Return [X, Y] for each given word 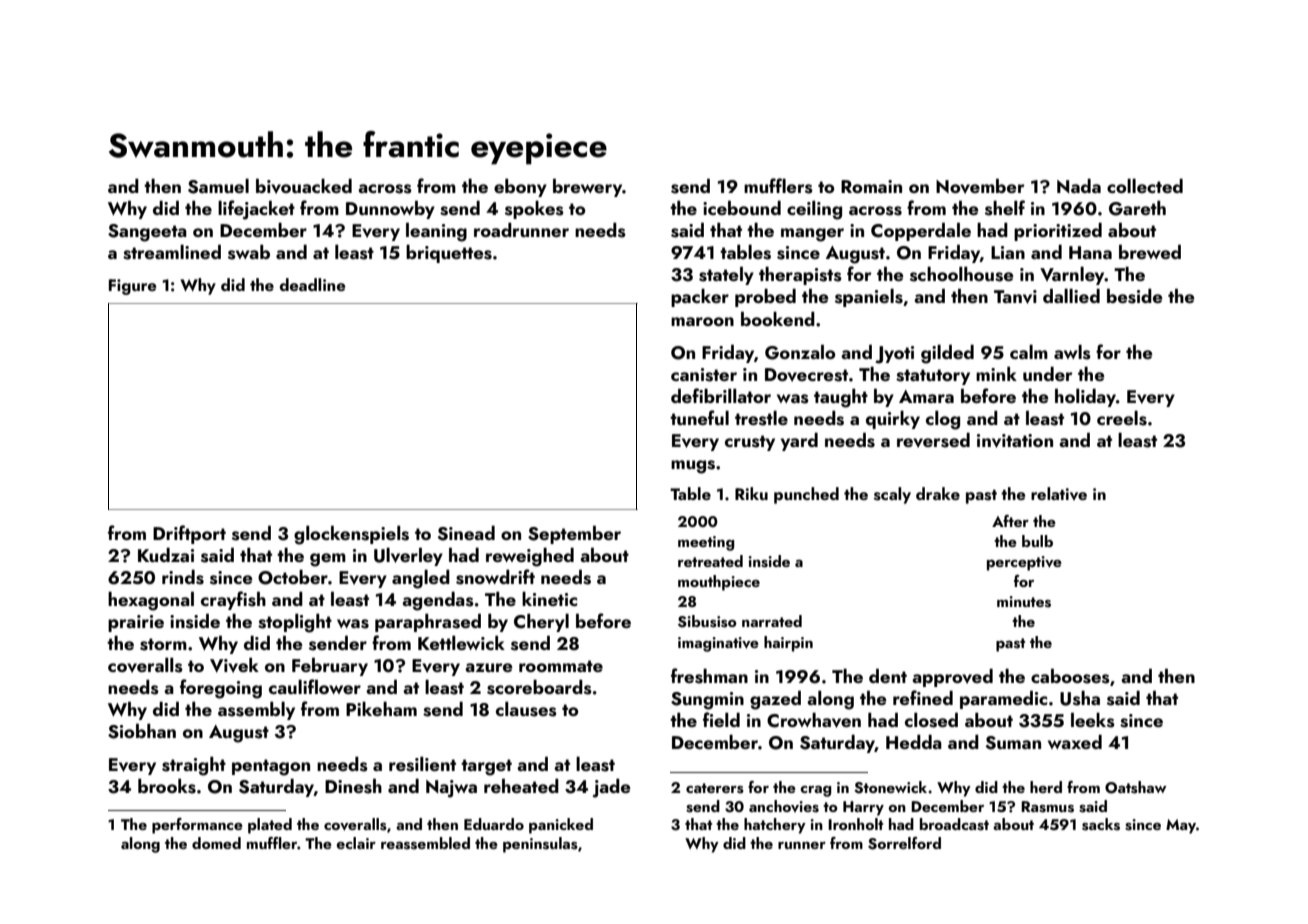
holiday [1085, 398]
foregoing [221, 689]
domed [216, 843]
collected [1145, 186]
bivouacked [304, 186]
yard [799, 442]
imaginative [718, 644]
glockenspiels [351, 535]
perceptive [1024, 563]
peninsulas [540, 845]
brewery [587, 188]
